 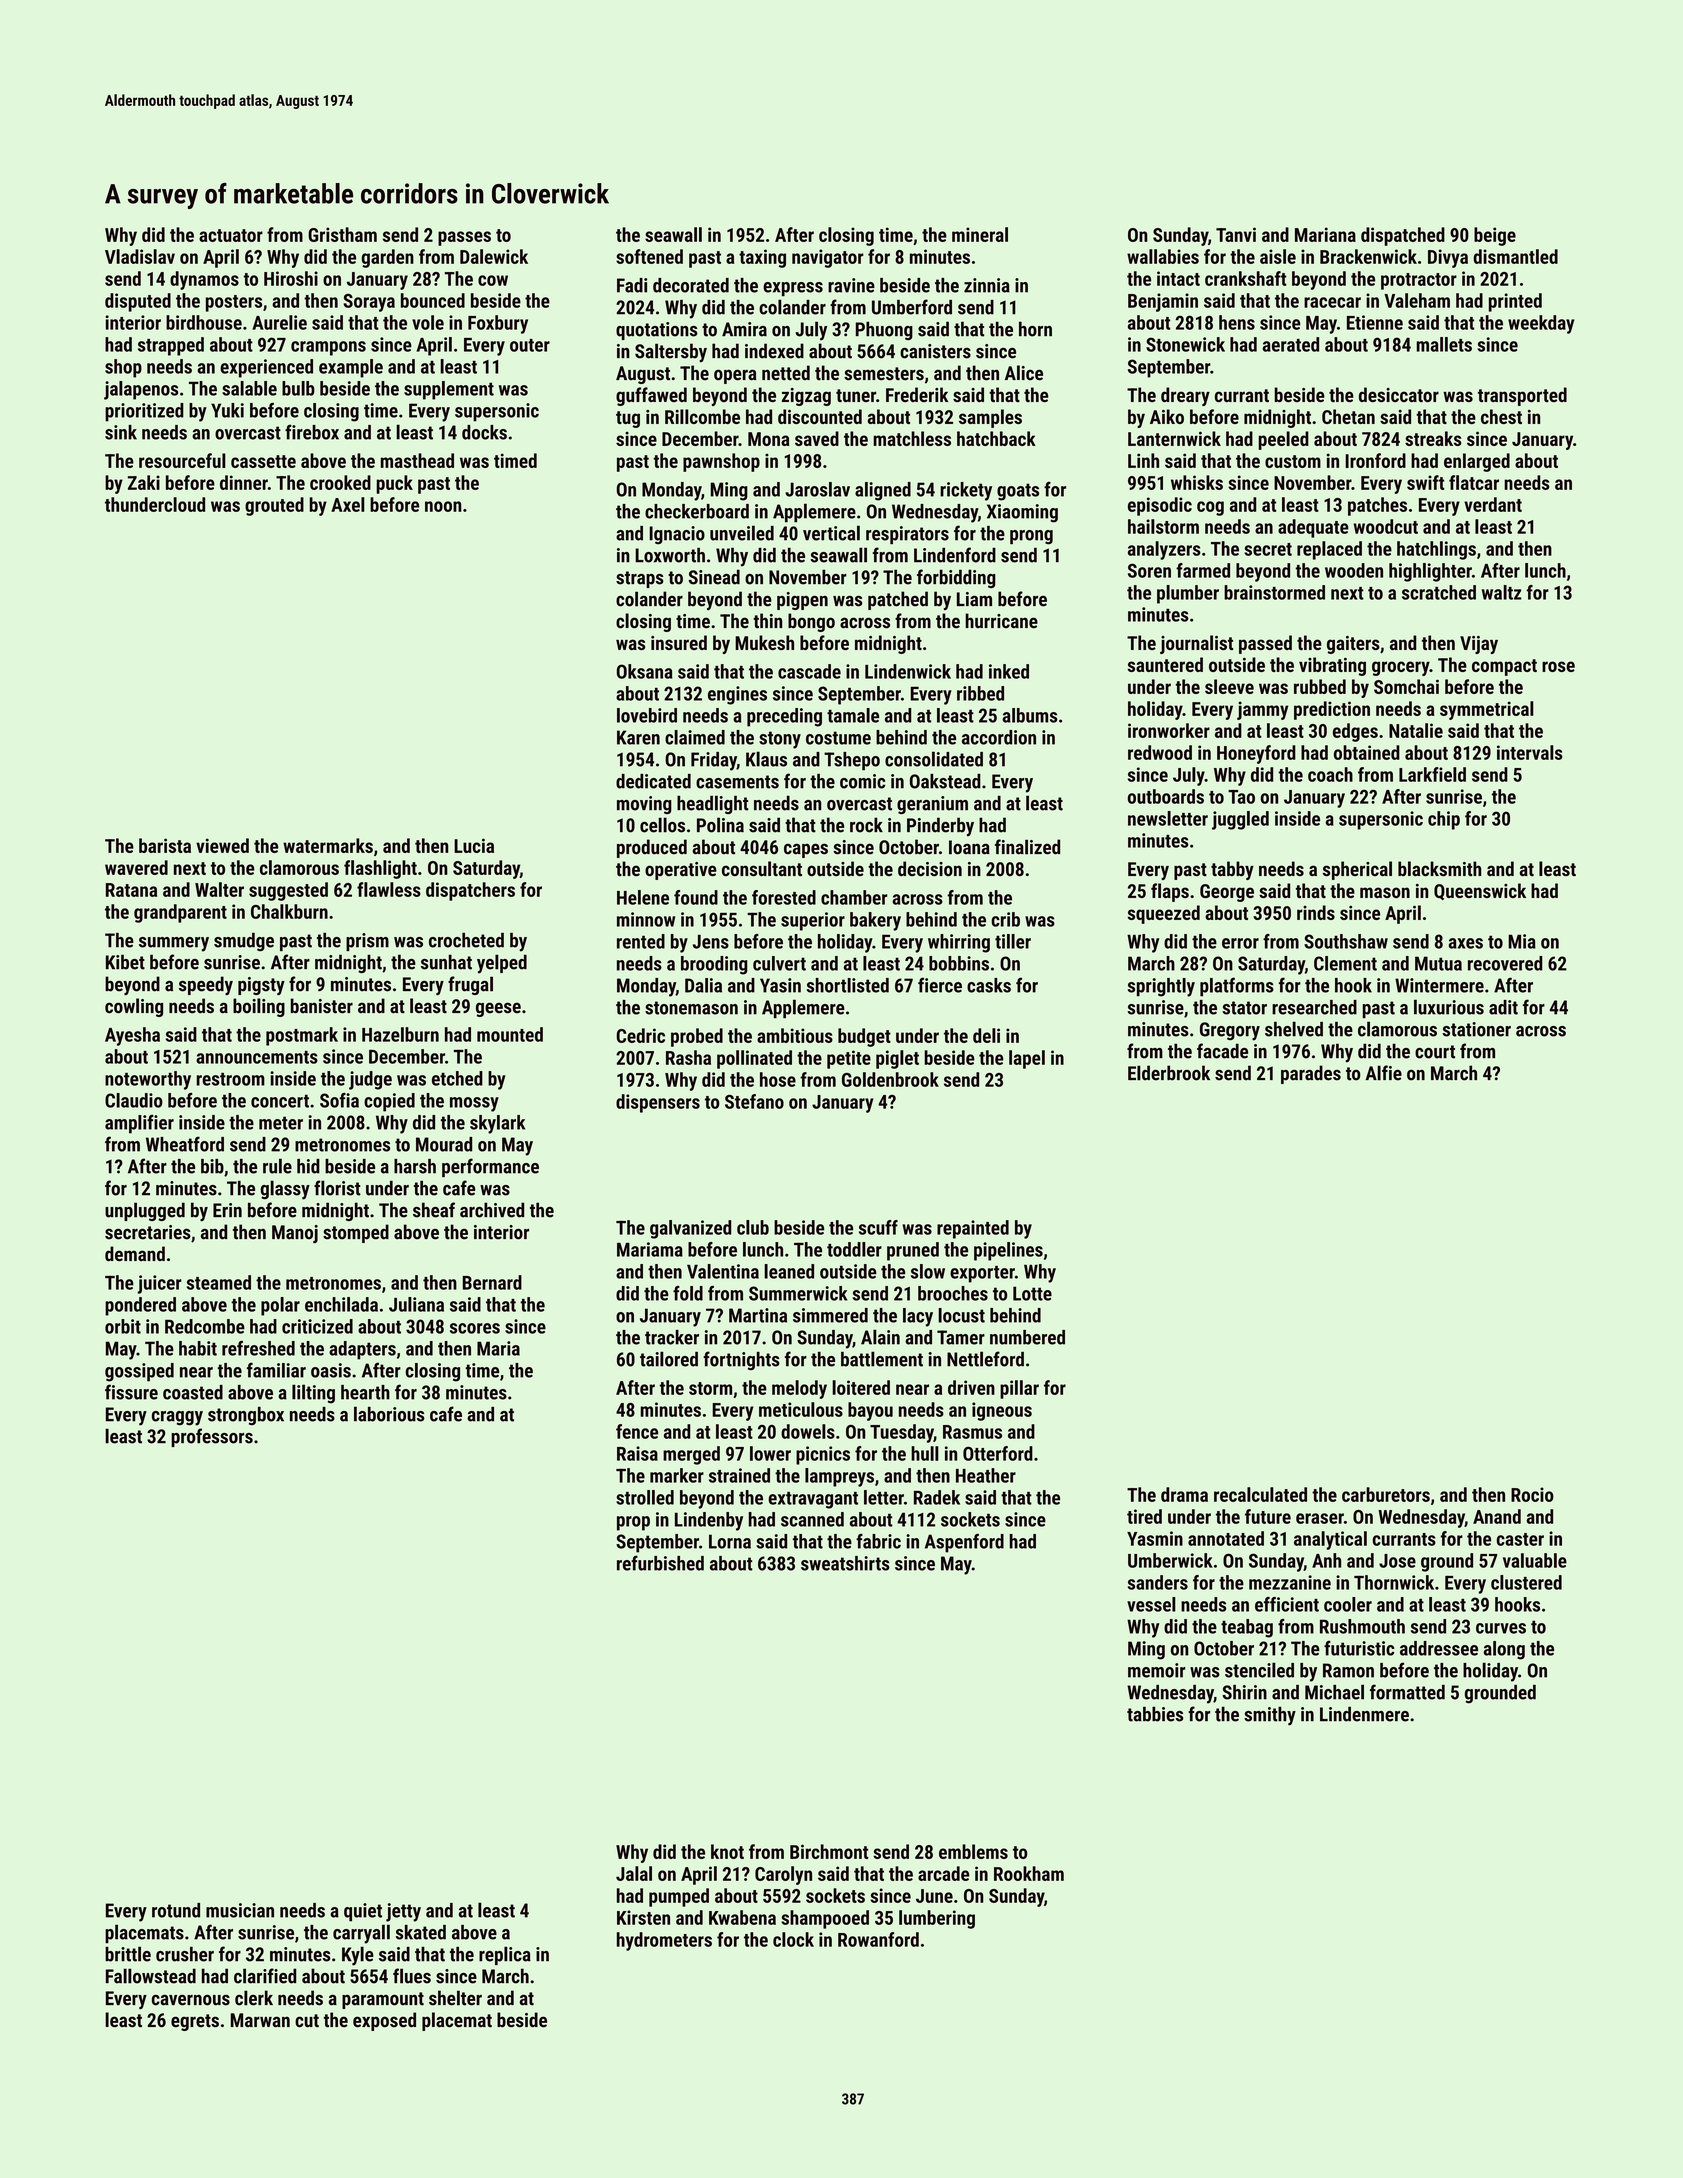 What do you see at coordinates (174, 944) in the image?
I see `summery` at bounding box center [174, 944].
